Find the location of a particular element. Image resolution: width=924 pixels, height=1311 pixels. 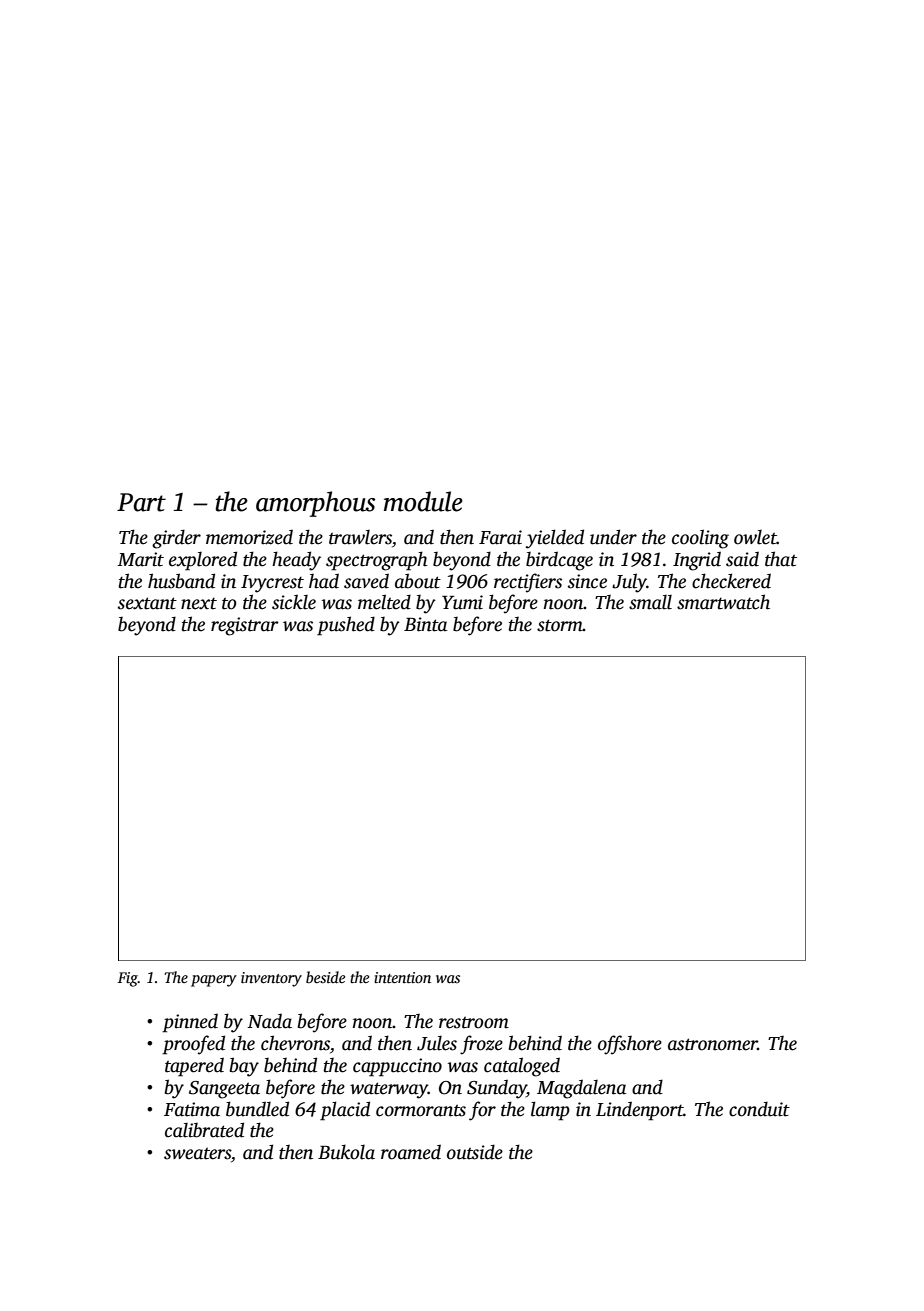

registrar is located at coordinates (245, 626).
